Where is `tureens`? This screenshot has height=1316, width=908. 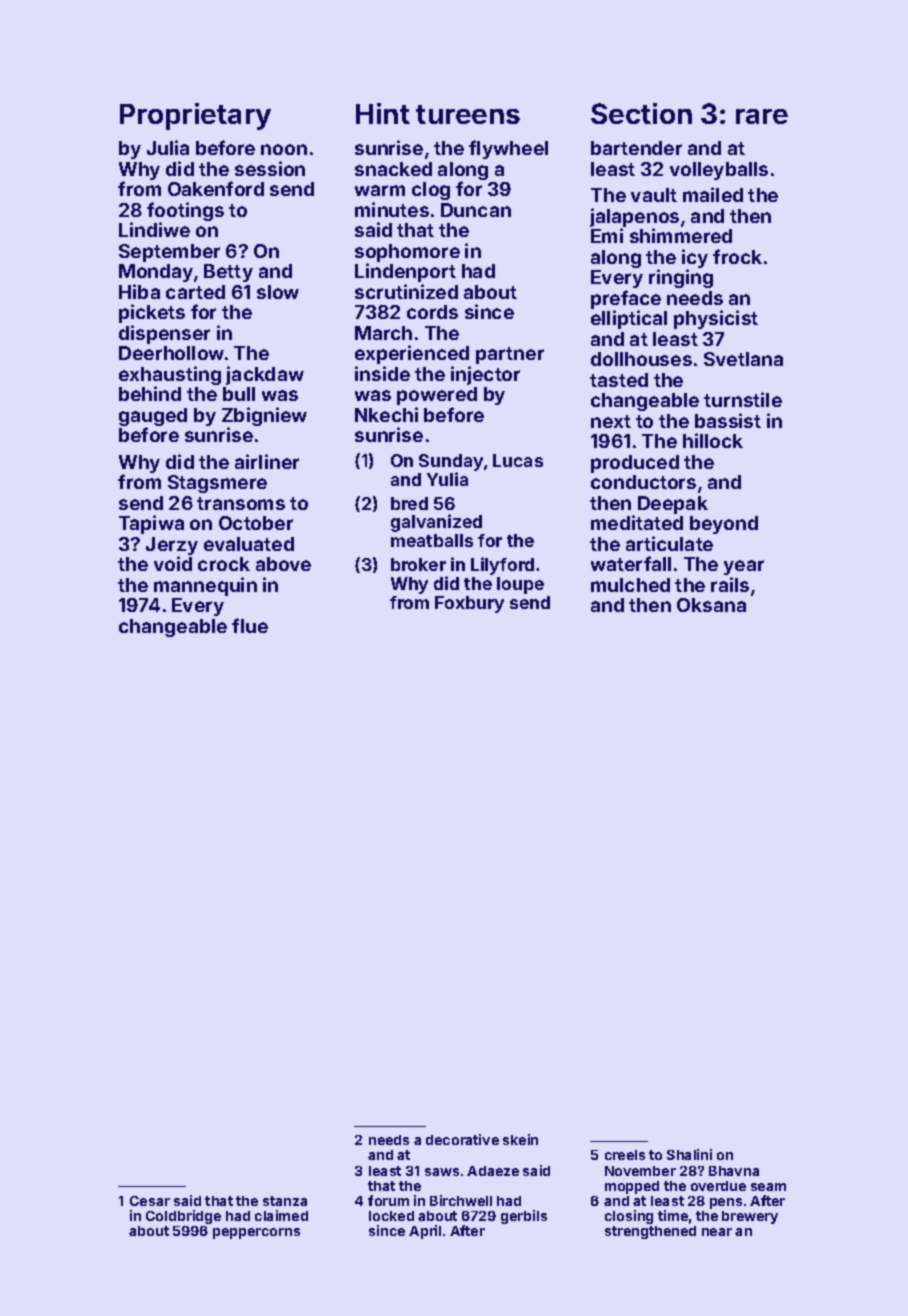
tureens is located at coordinates (468, 114).
